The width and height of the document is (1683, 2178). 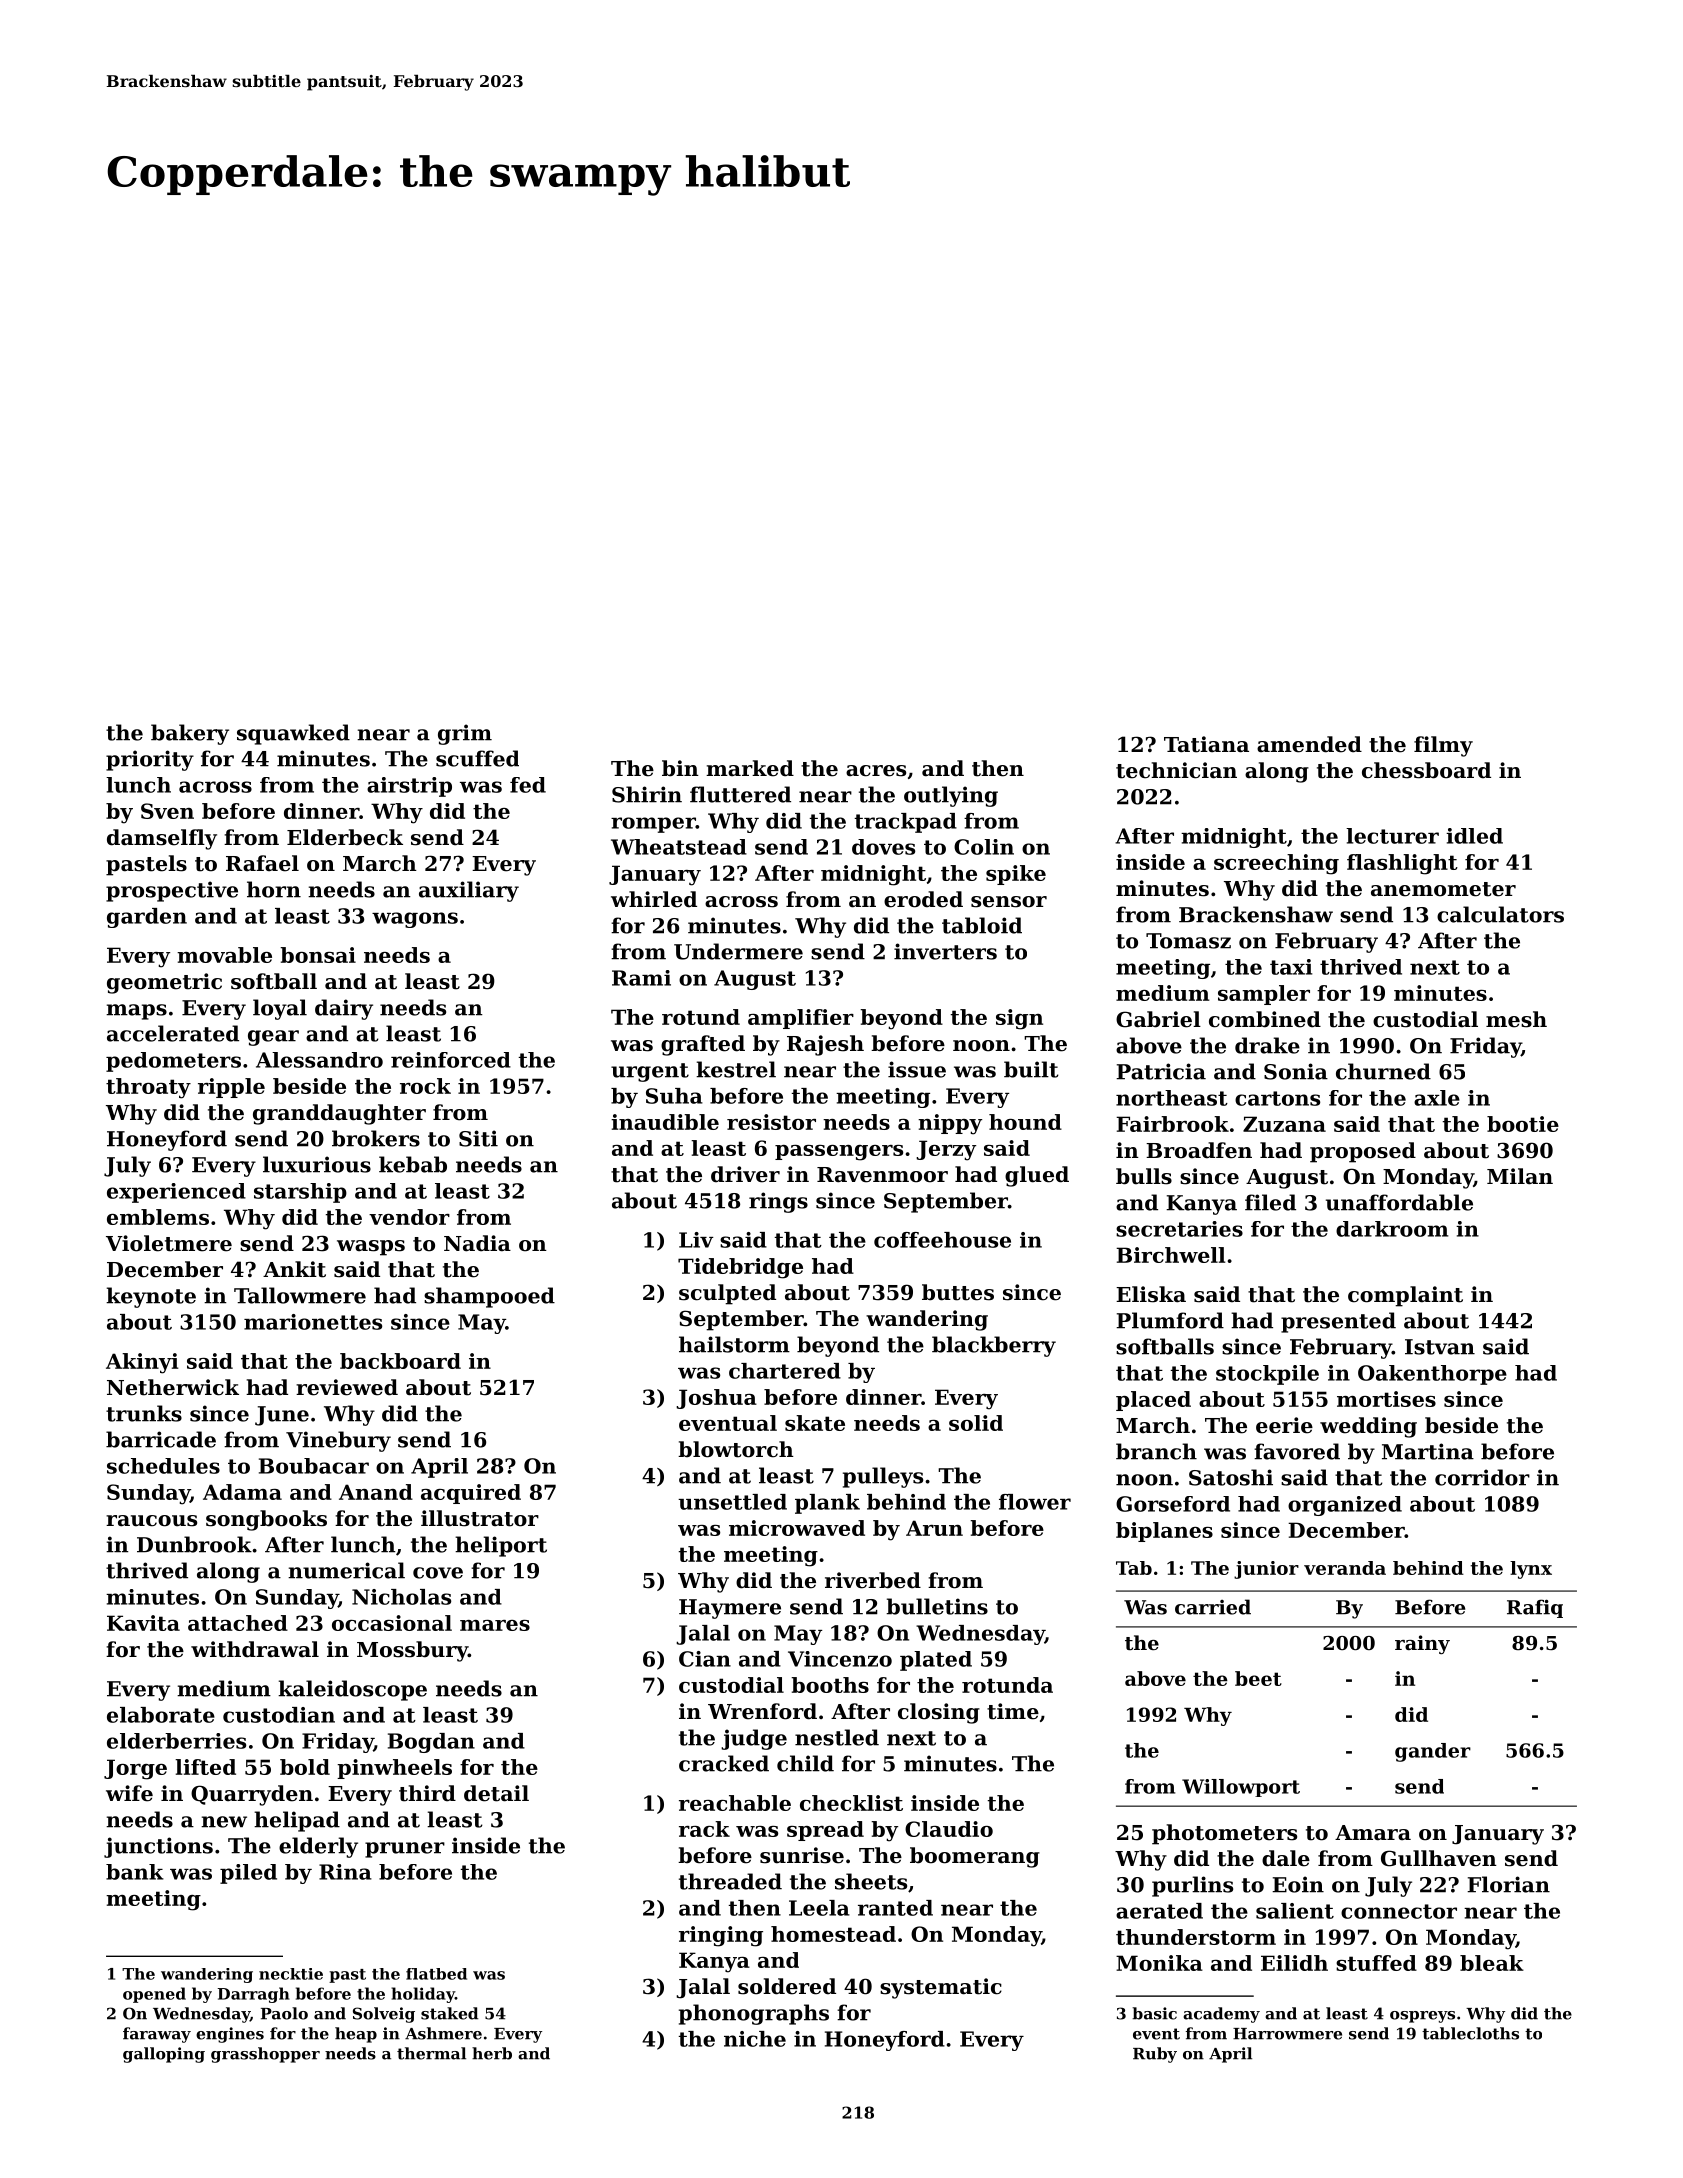 What do you see at coordinates (265, 2055) in the document?
I see `grasshopper` at bounding box center [265, 2055].
